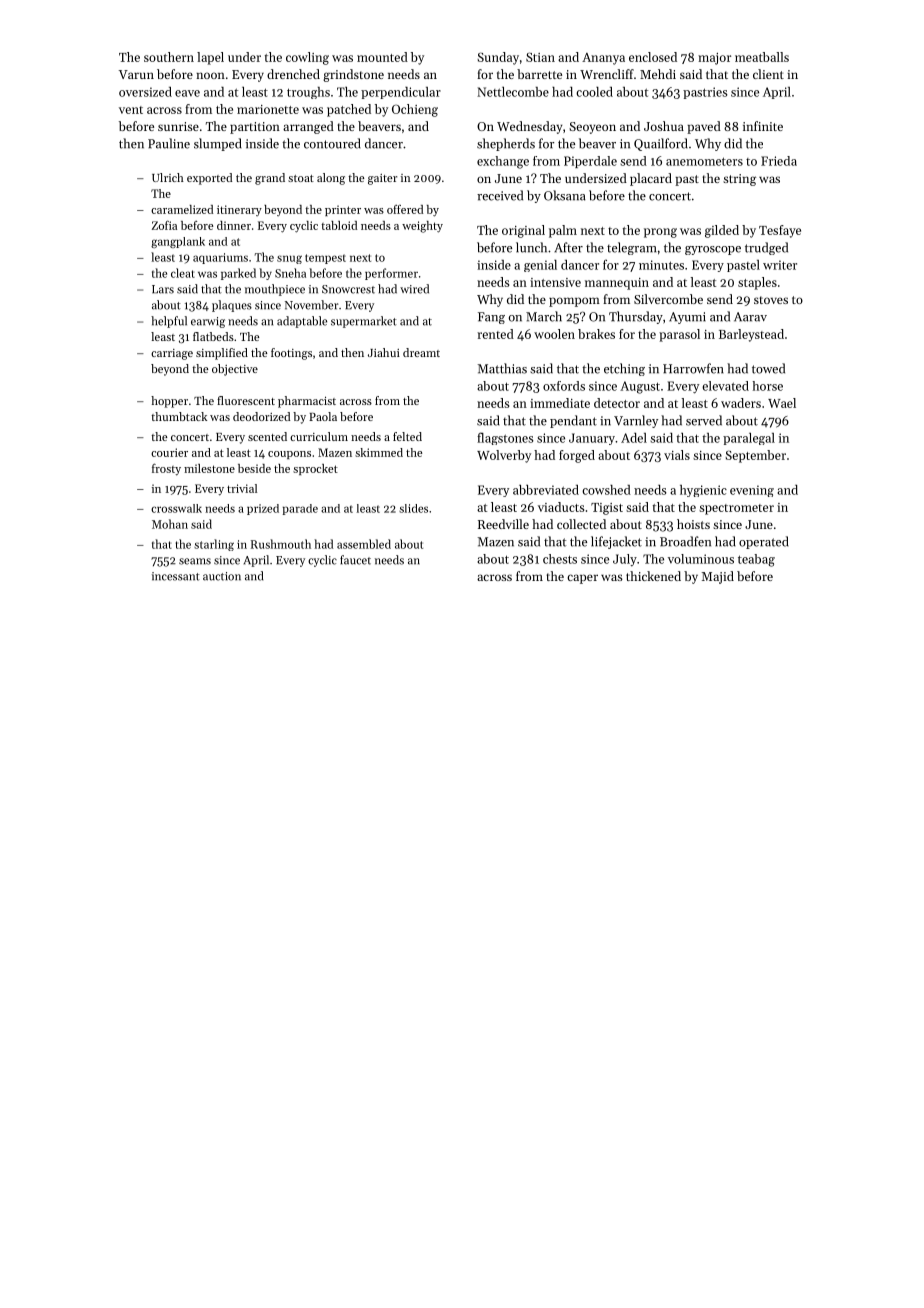  I want to click on Ananya, so click(603, 59).
